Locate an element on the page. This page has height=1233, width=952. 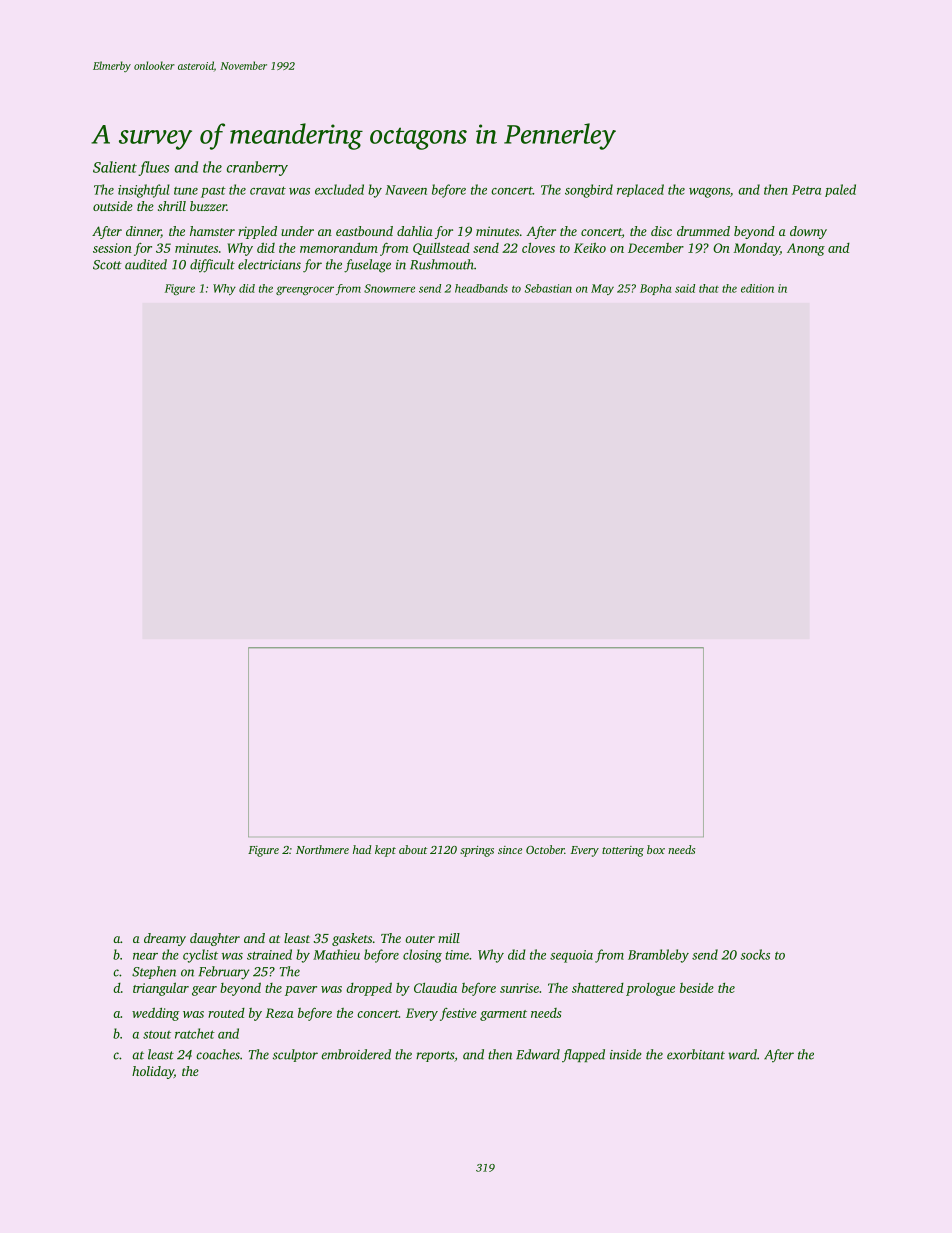
Northmere is located at coordinates (322, 849).
